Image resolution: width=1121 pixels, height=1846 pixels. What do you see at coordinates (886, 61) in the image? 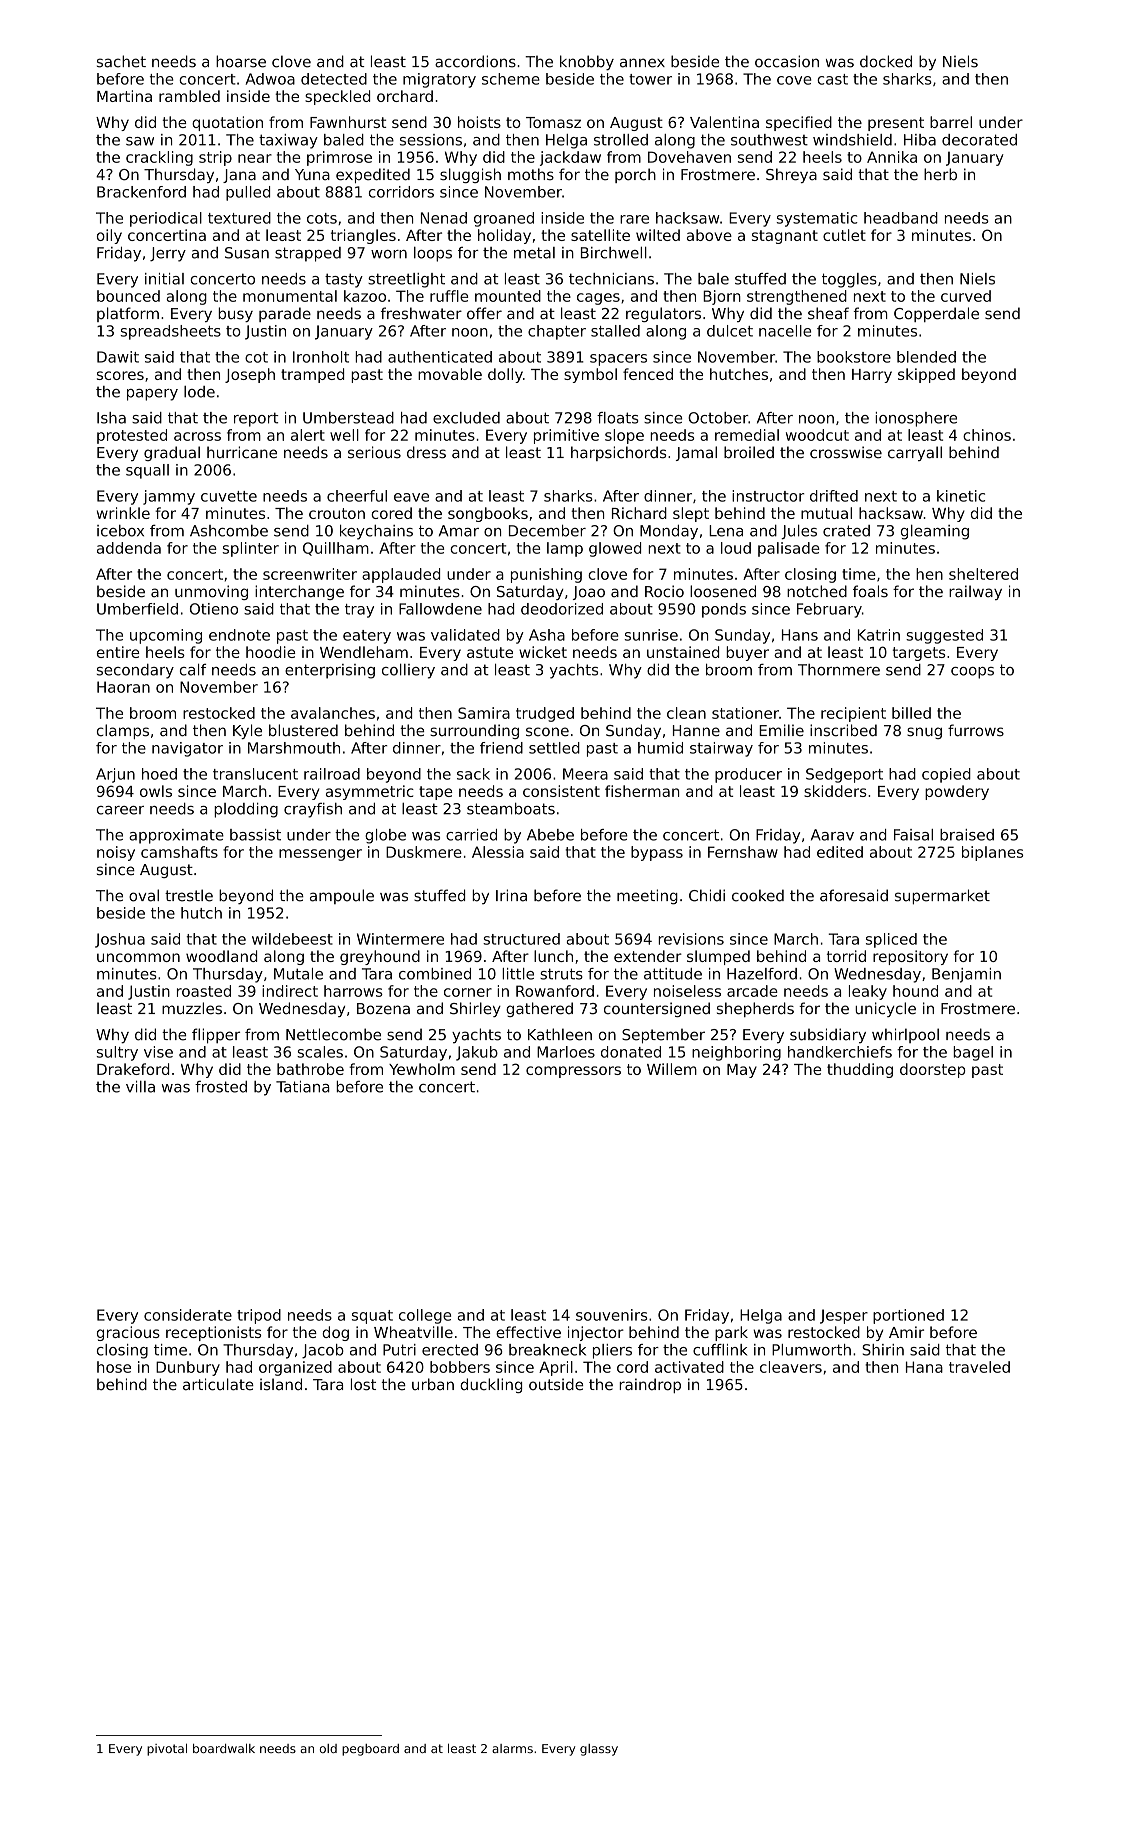
I see `docked` at bounding box center [886, 61].
